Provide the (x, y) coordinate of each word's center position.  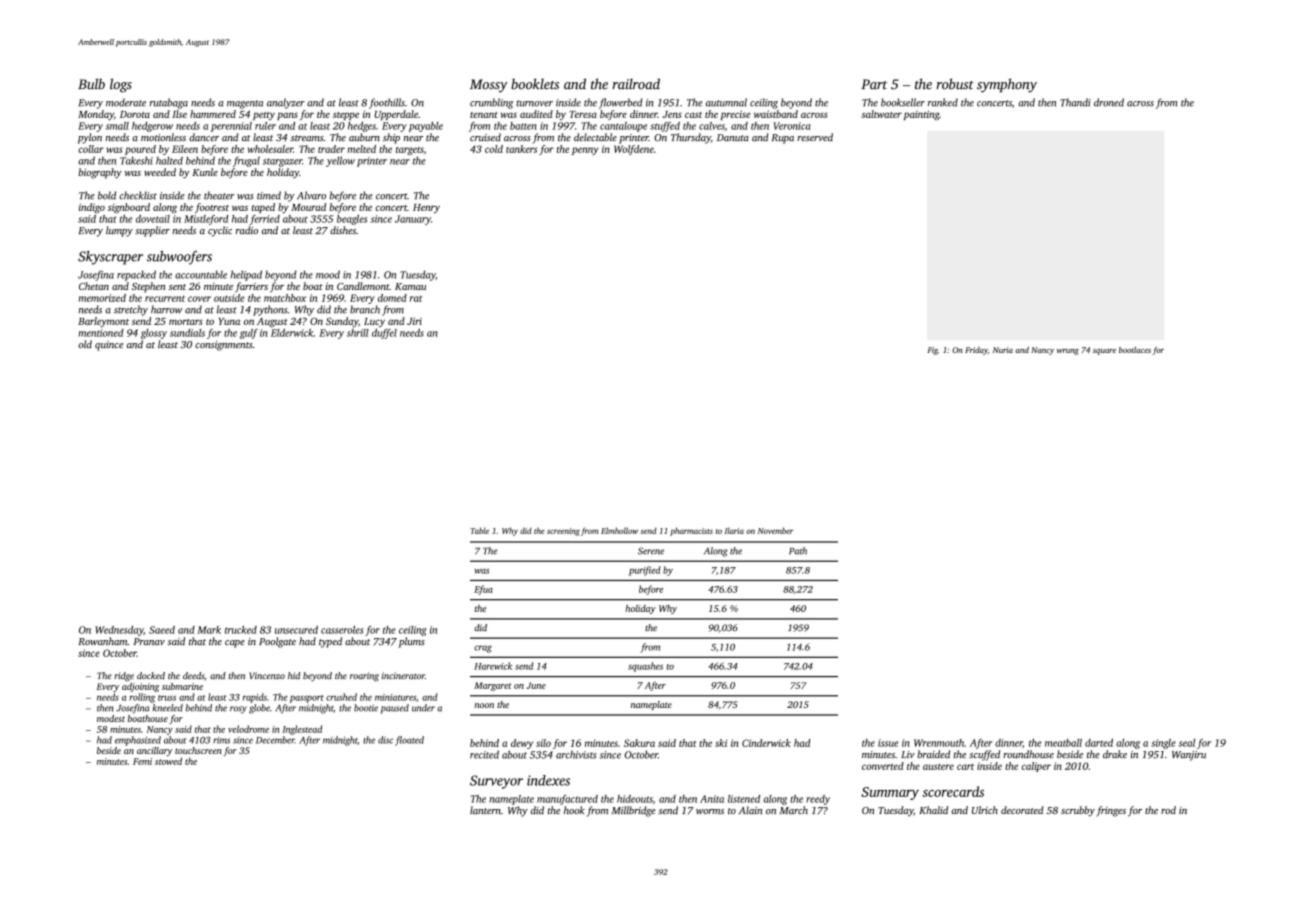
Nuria (1003, 350)
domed (392, 298)
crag (483, 649)
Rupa (783, 139)
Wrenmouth (939, 743)
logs (121, 85)
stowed (168, 761)
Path (798, 551)
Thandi (1075, 102)
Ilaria (734, 531)
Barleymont (103, 322)
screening (563, 532)
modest (111, 718)
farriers (251, 287)
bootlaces (1135, 350)
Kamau (410, 286)
